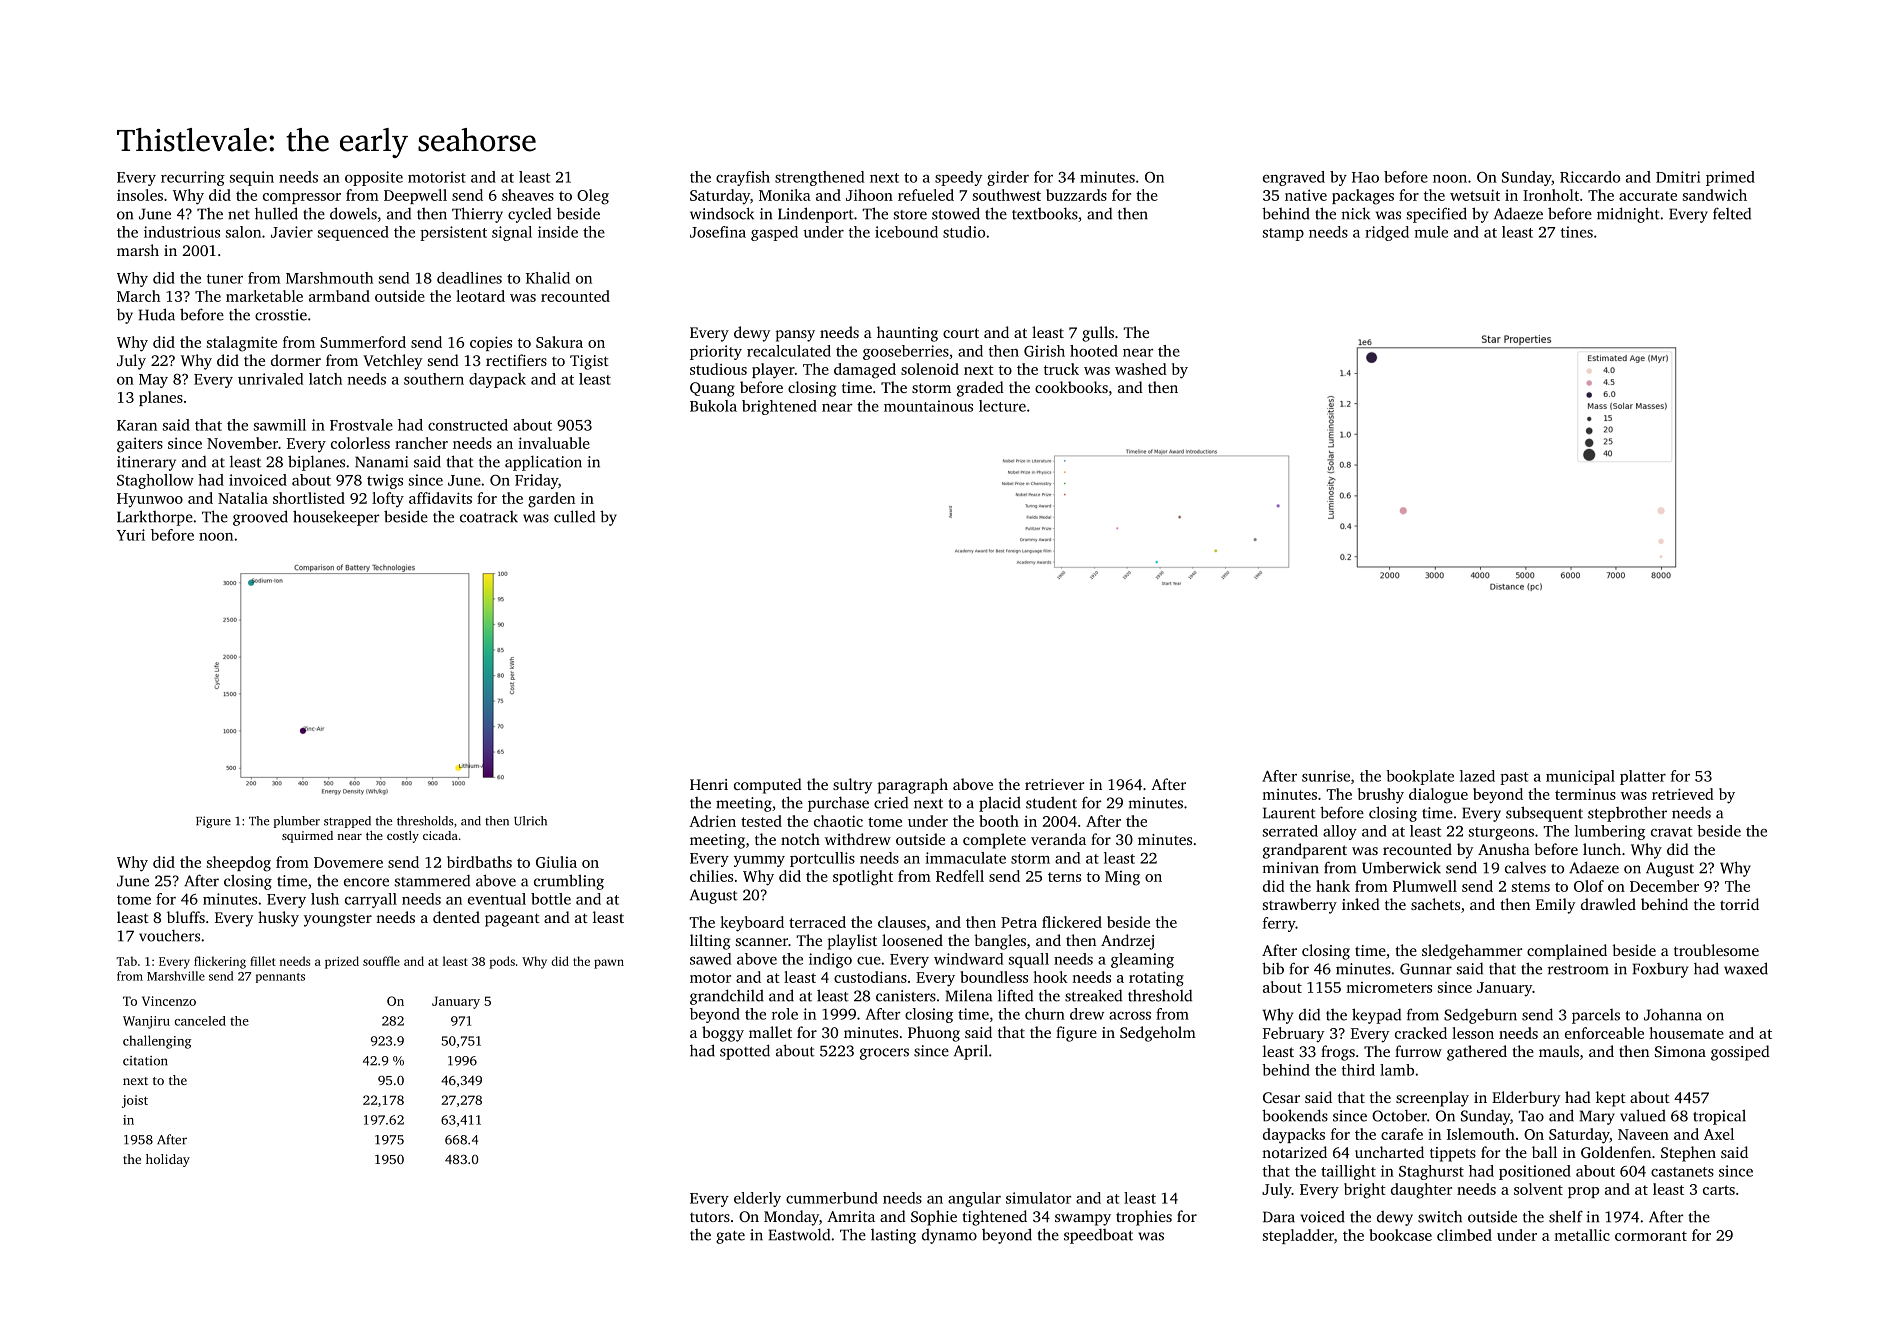  What do you see at coordinates (169, 1001) in the screenshot?
I see `Vincenzo` at bounding box center [169, 1001].
